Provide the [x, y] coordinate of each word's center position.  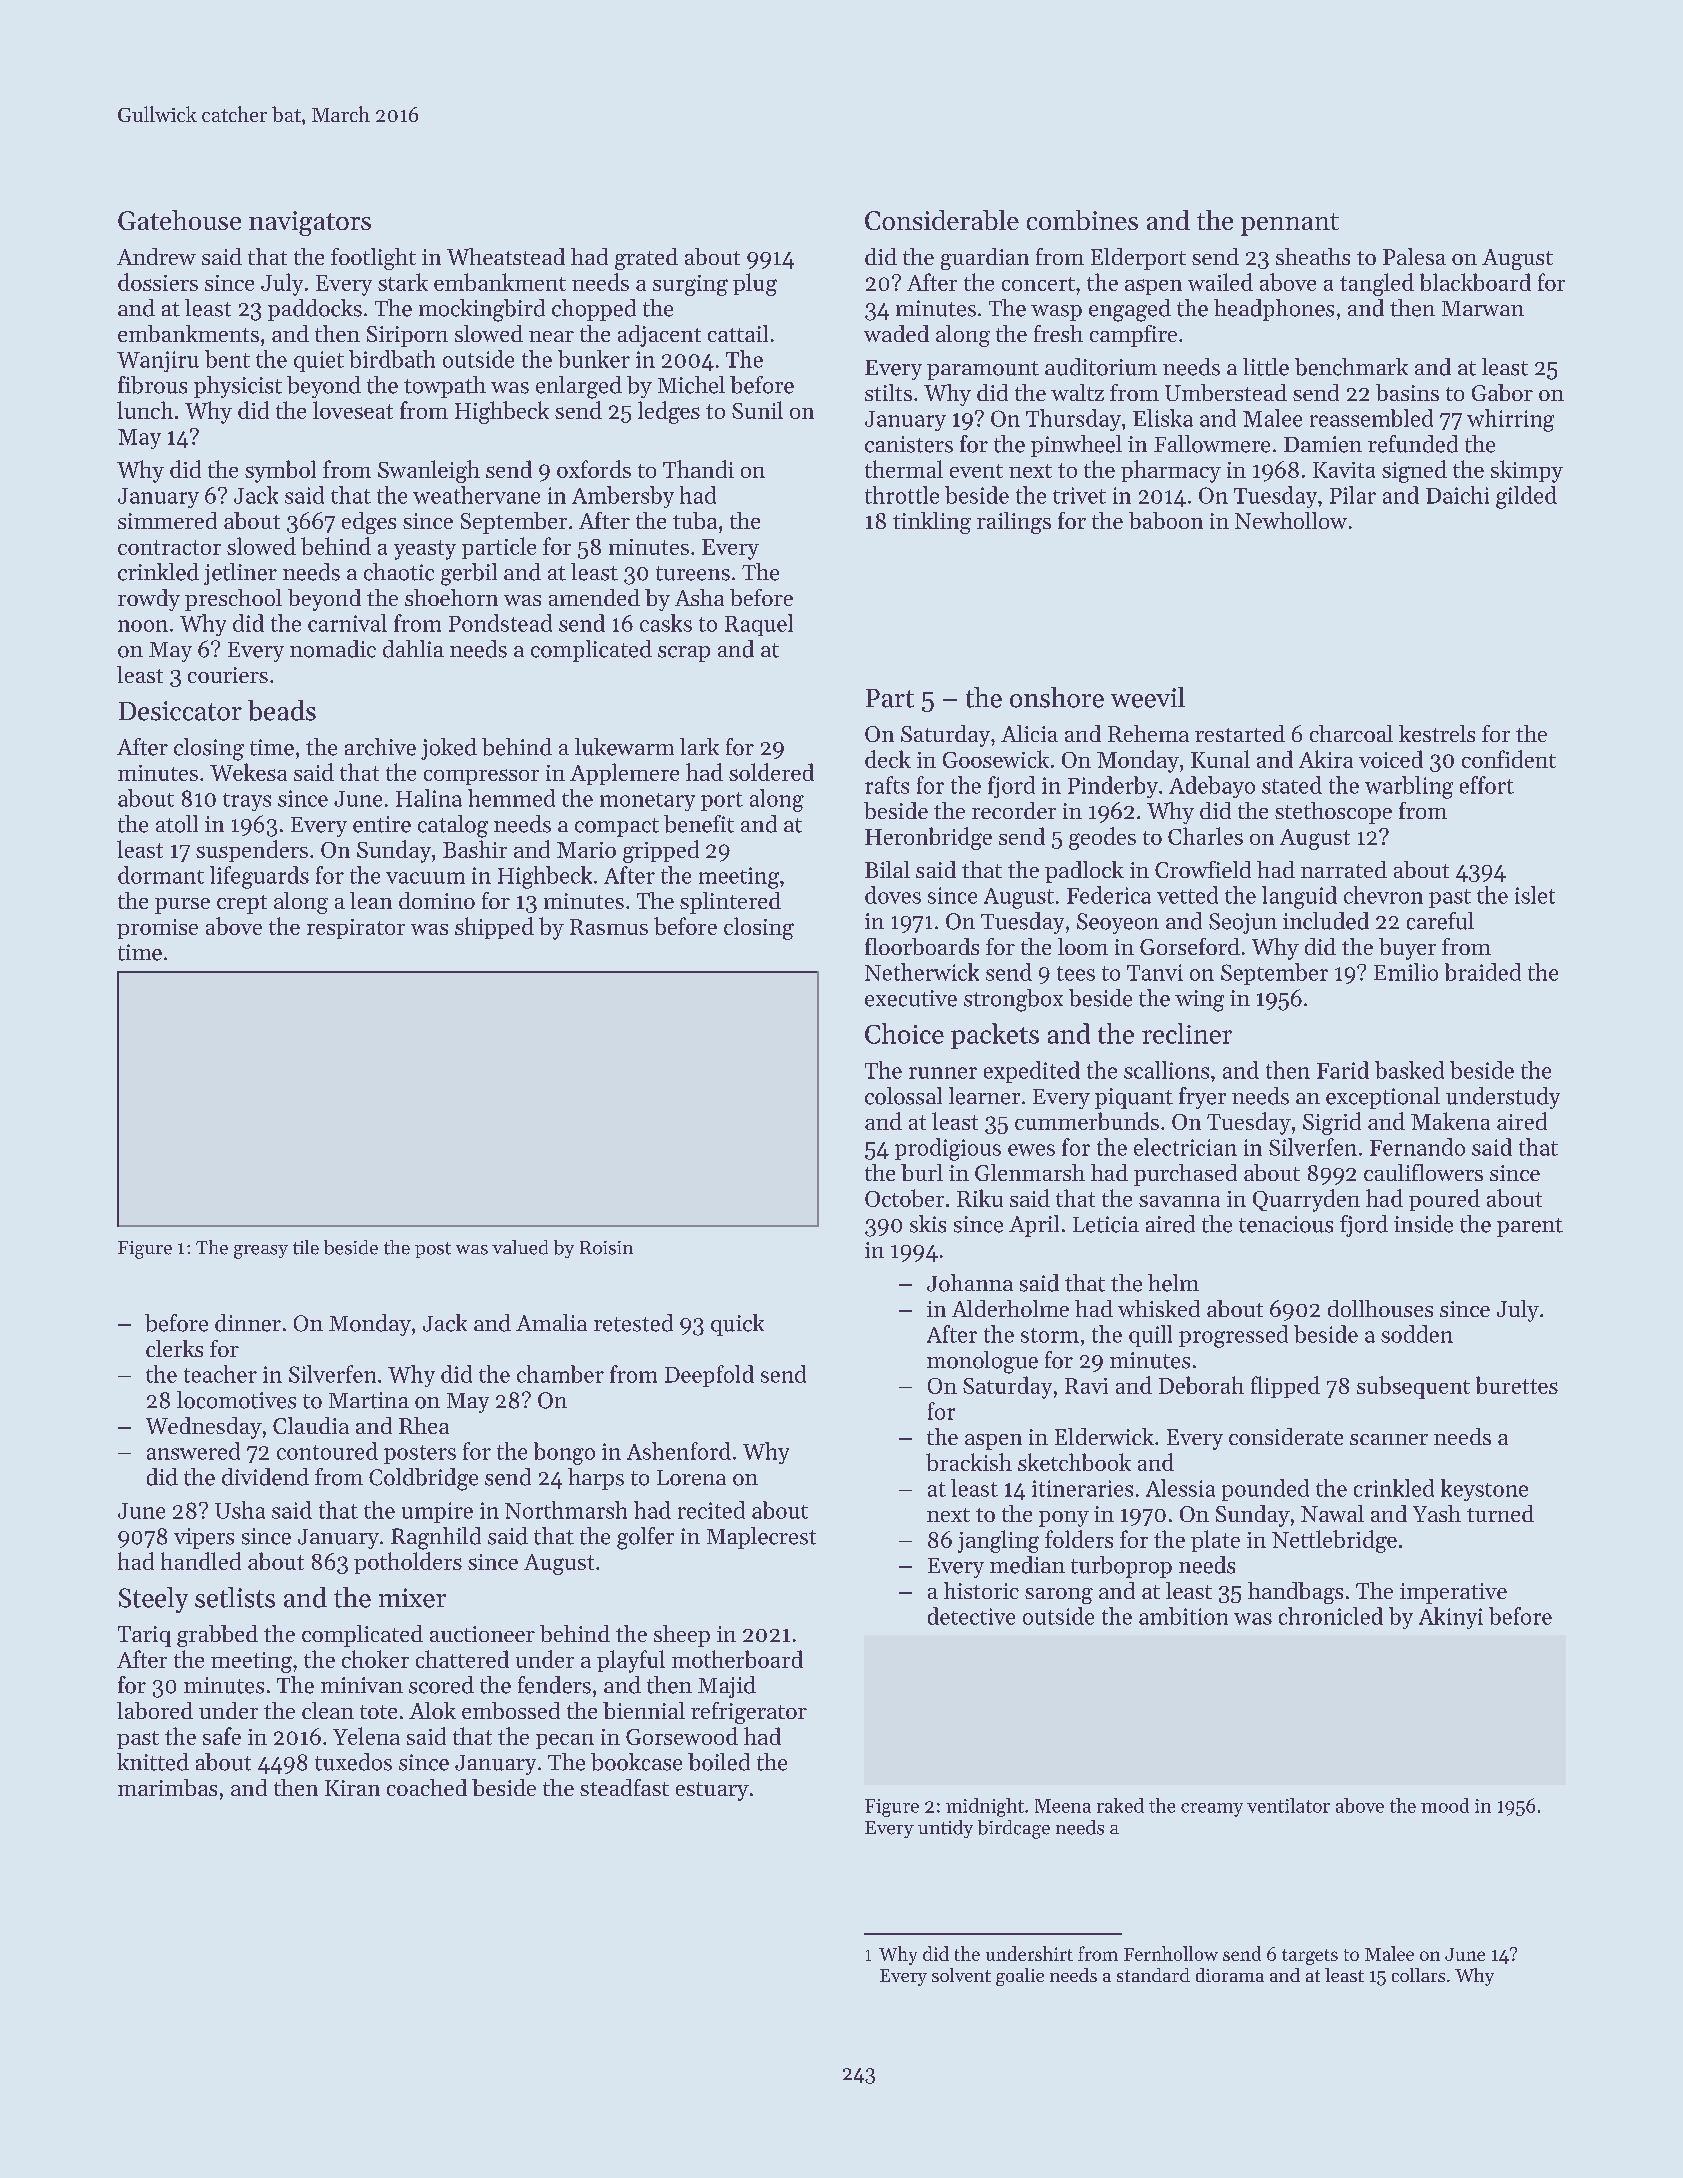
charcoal [1351, 733]
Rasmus [609, 927]
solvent [961, 1975]
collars [1418, 1975]
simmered [167, 520]
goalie [1020, 1977]
